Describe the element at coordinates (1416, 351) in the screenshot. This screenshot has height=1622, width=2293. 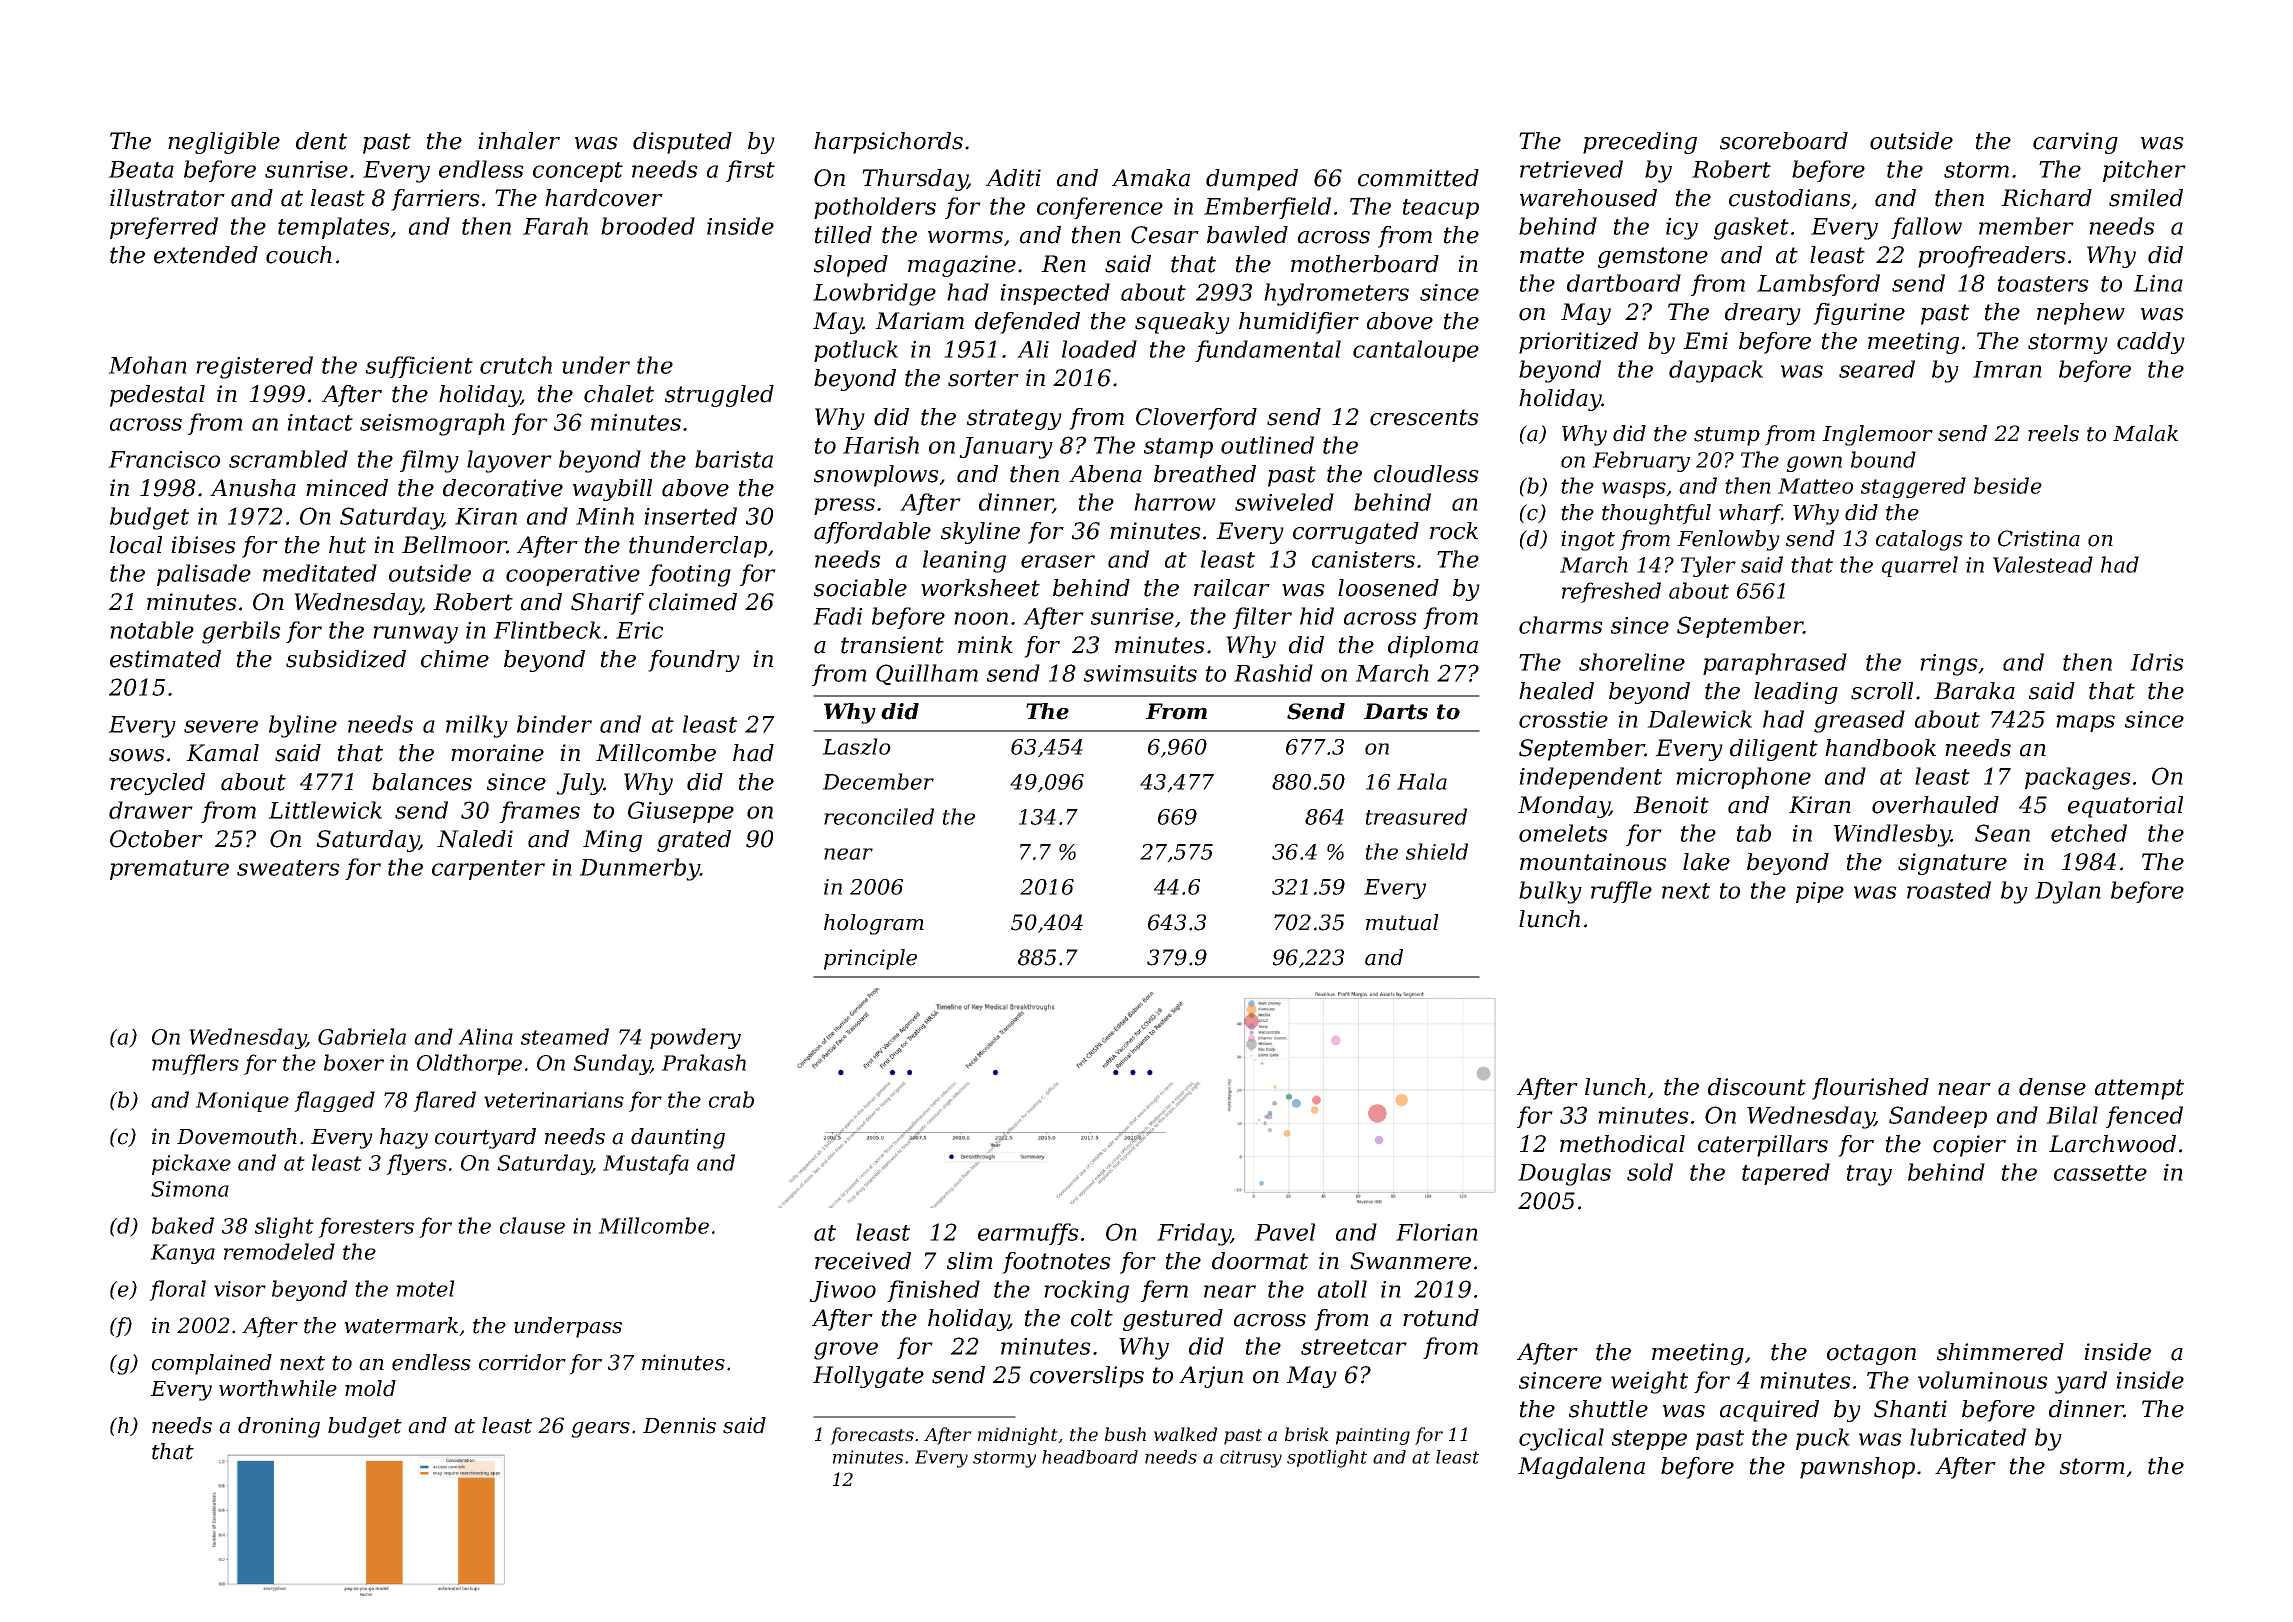
I see `cantaloupe` at that location.
